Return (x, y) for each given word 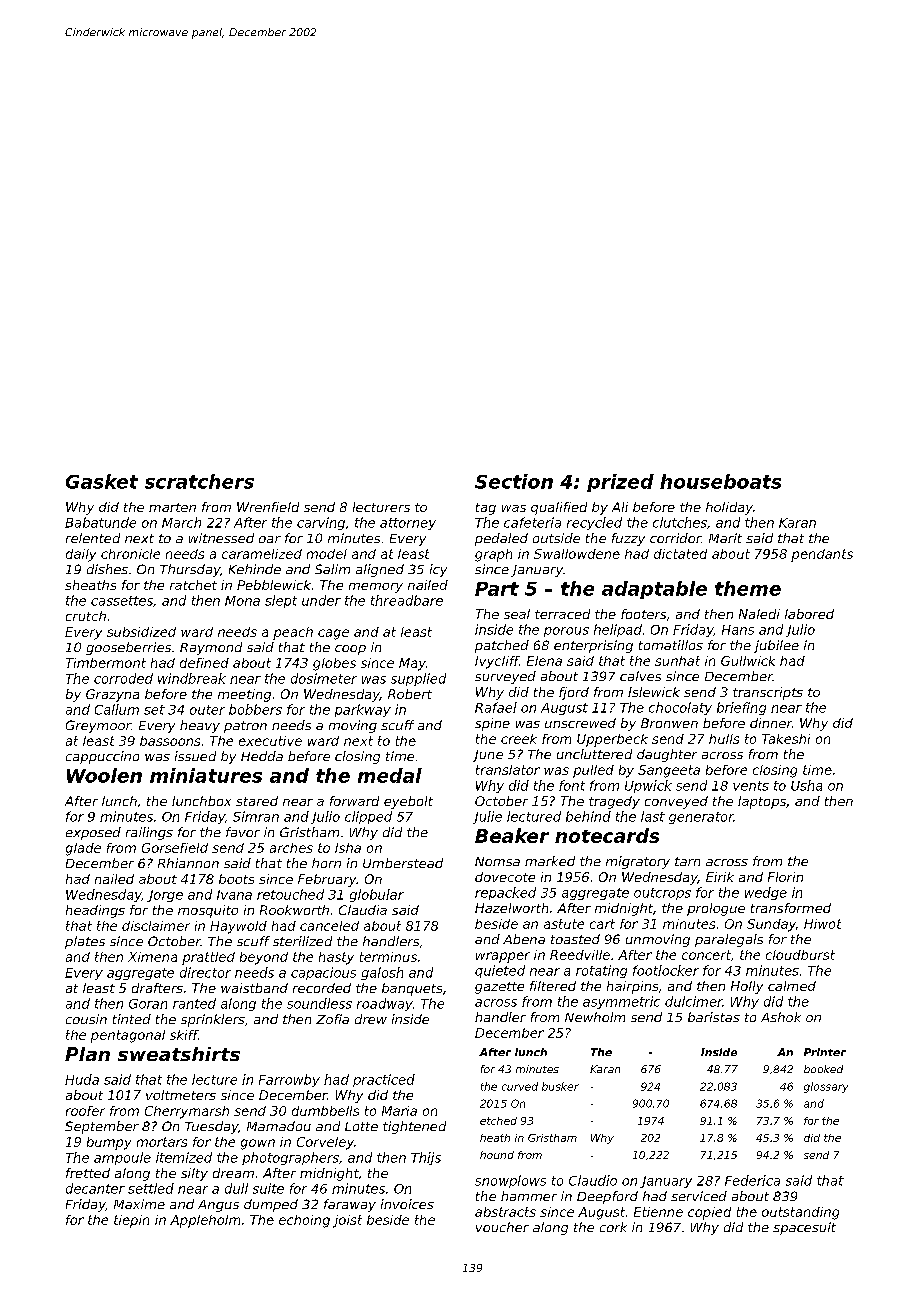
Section (514, 481)
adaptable (654, 590)
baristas (714, 1017)
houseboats (720, 481)
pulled (593, 771)
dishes (107, 569)
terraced (562, 614)
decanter (95, 1188)
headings (95, 911)
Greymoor (98, 726)
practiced (384, 1080)
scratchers (199, 481)
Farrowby (289, 1080)
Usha (806, 785)
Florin (785, 877)
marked (550, 861)
